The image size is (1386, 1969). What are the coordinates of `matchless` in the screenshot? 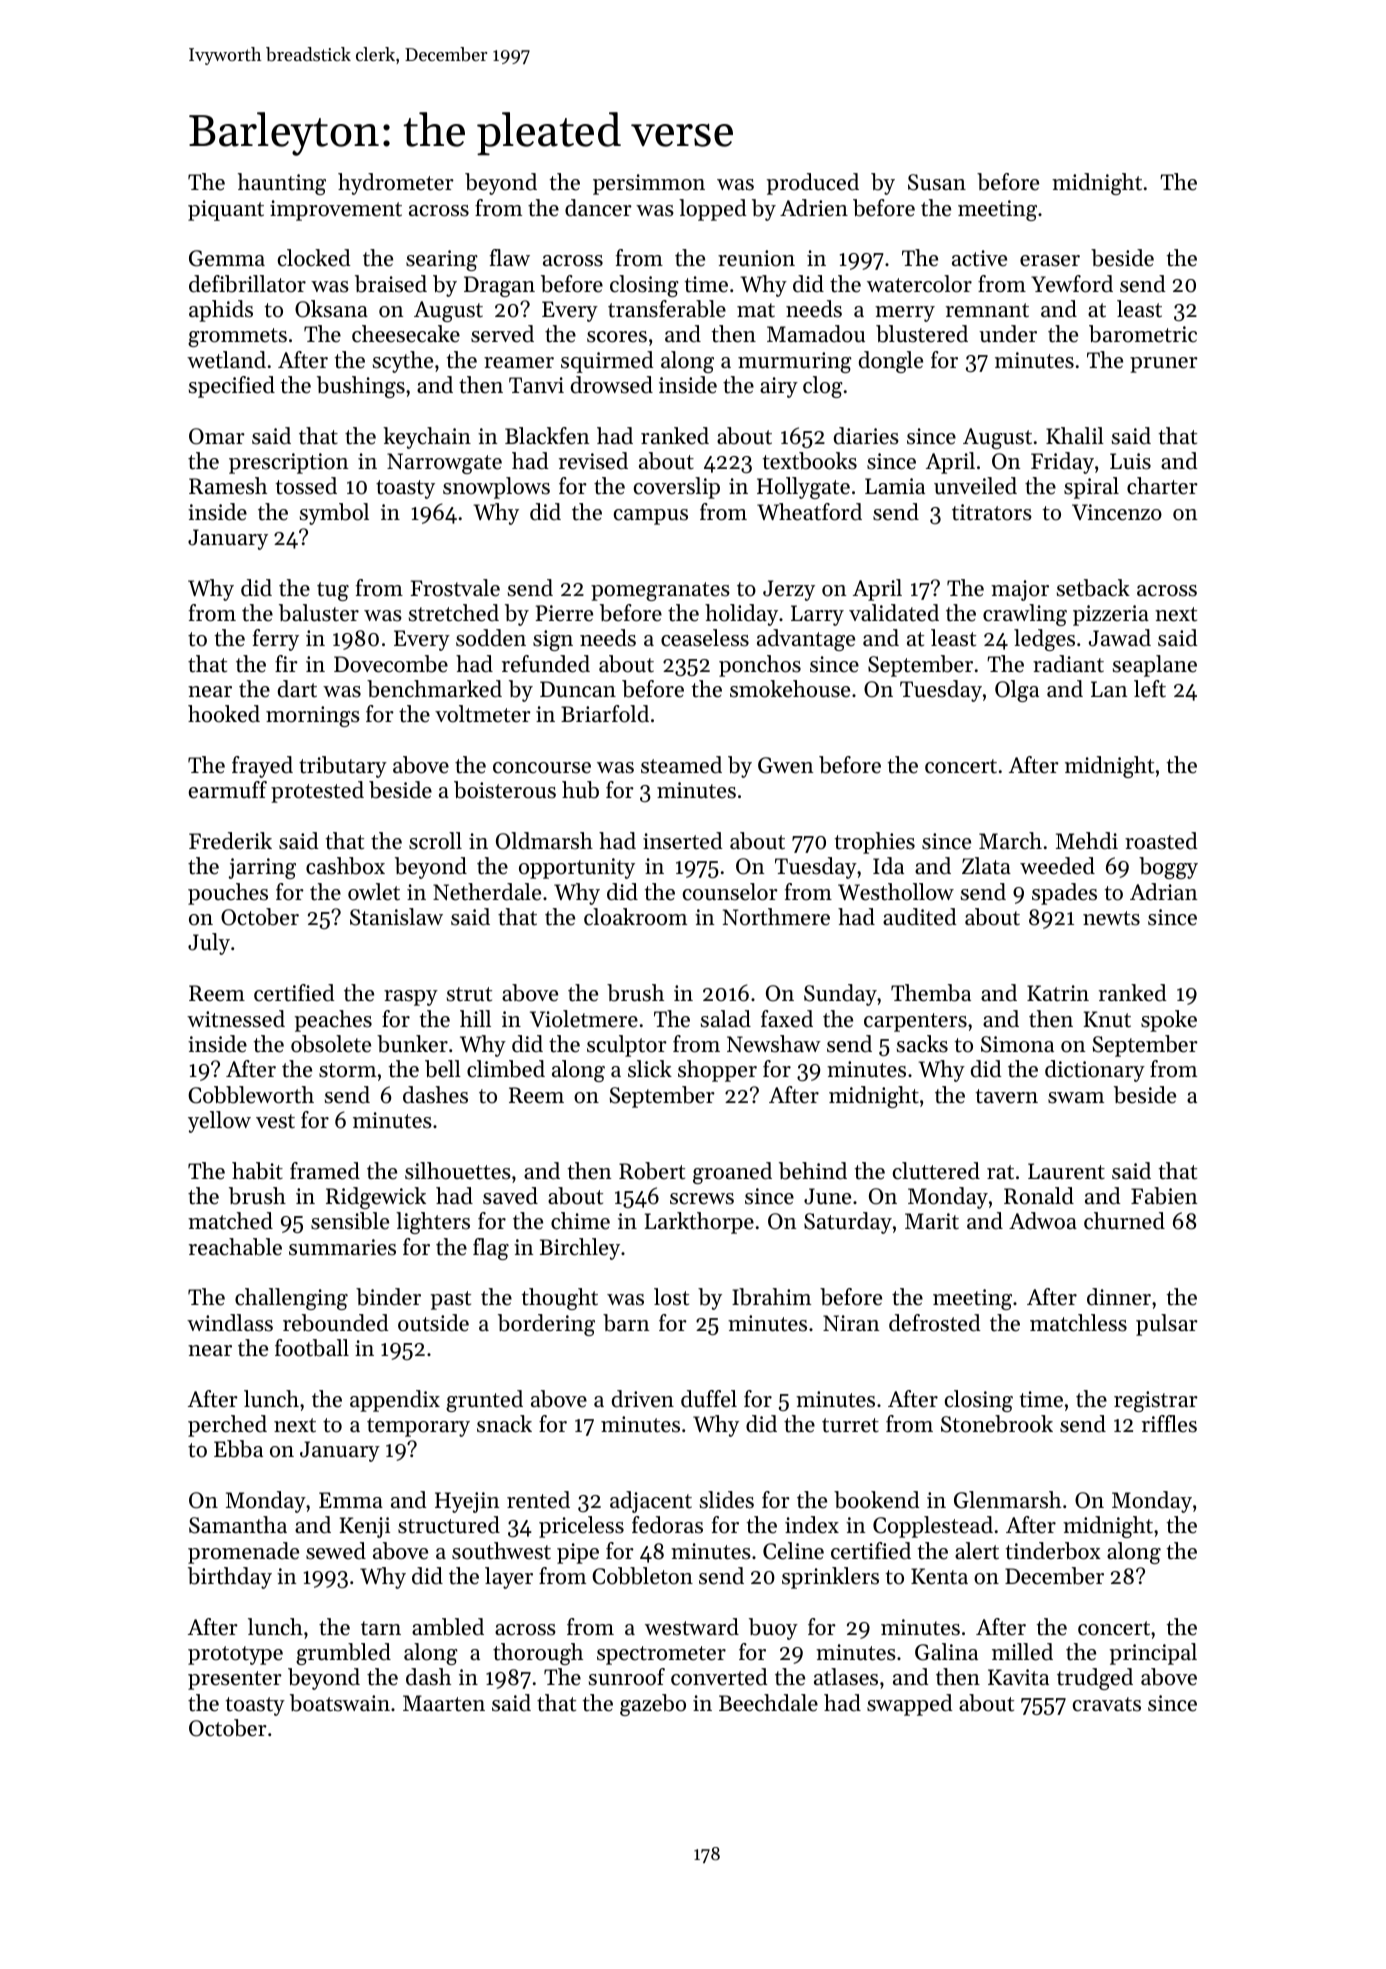 It's located at (1078, 1323).
